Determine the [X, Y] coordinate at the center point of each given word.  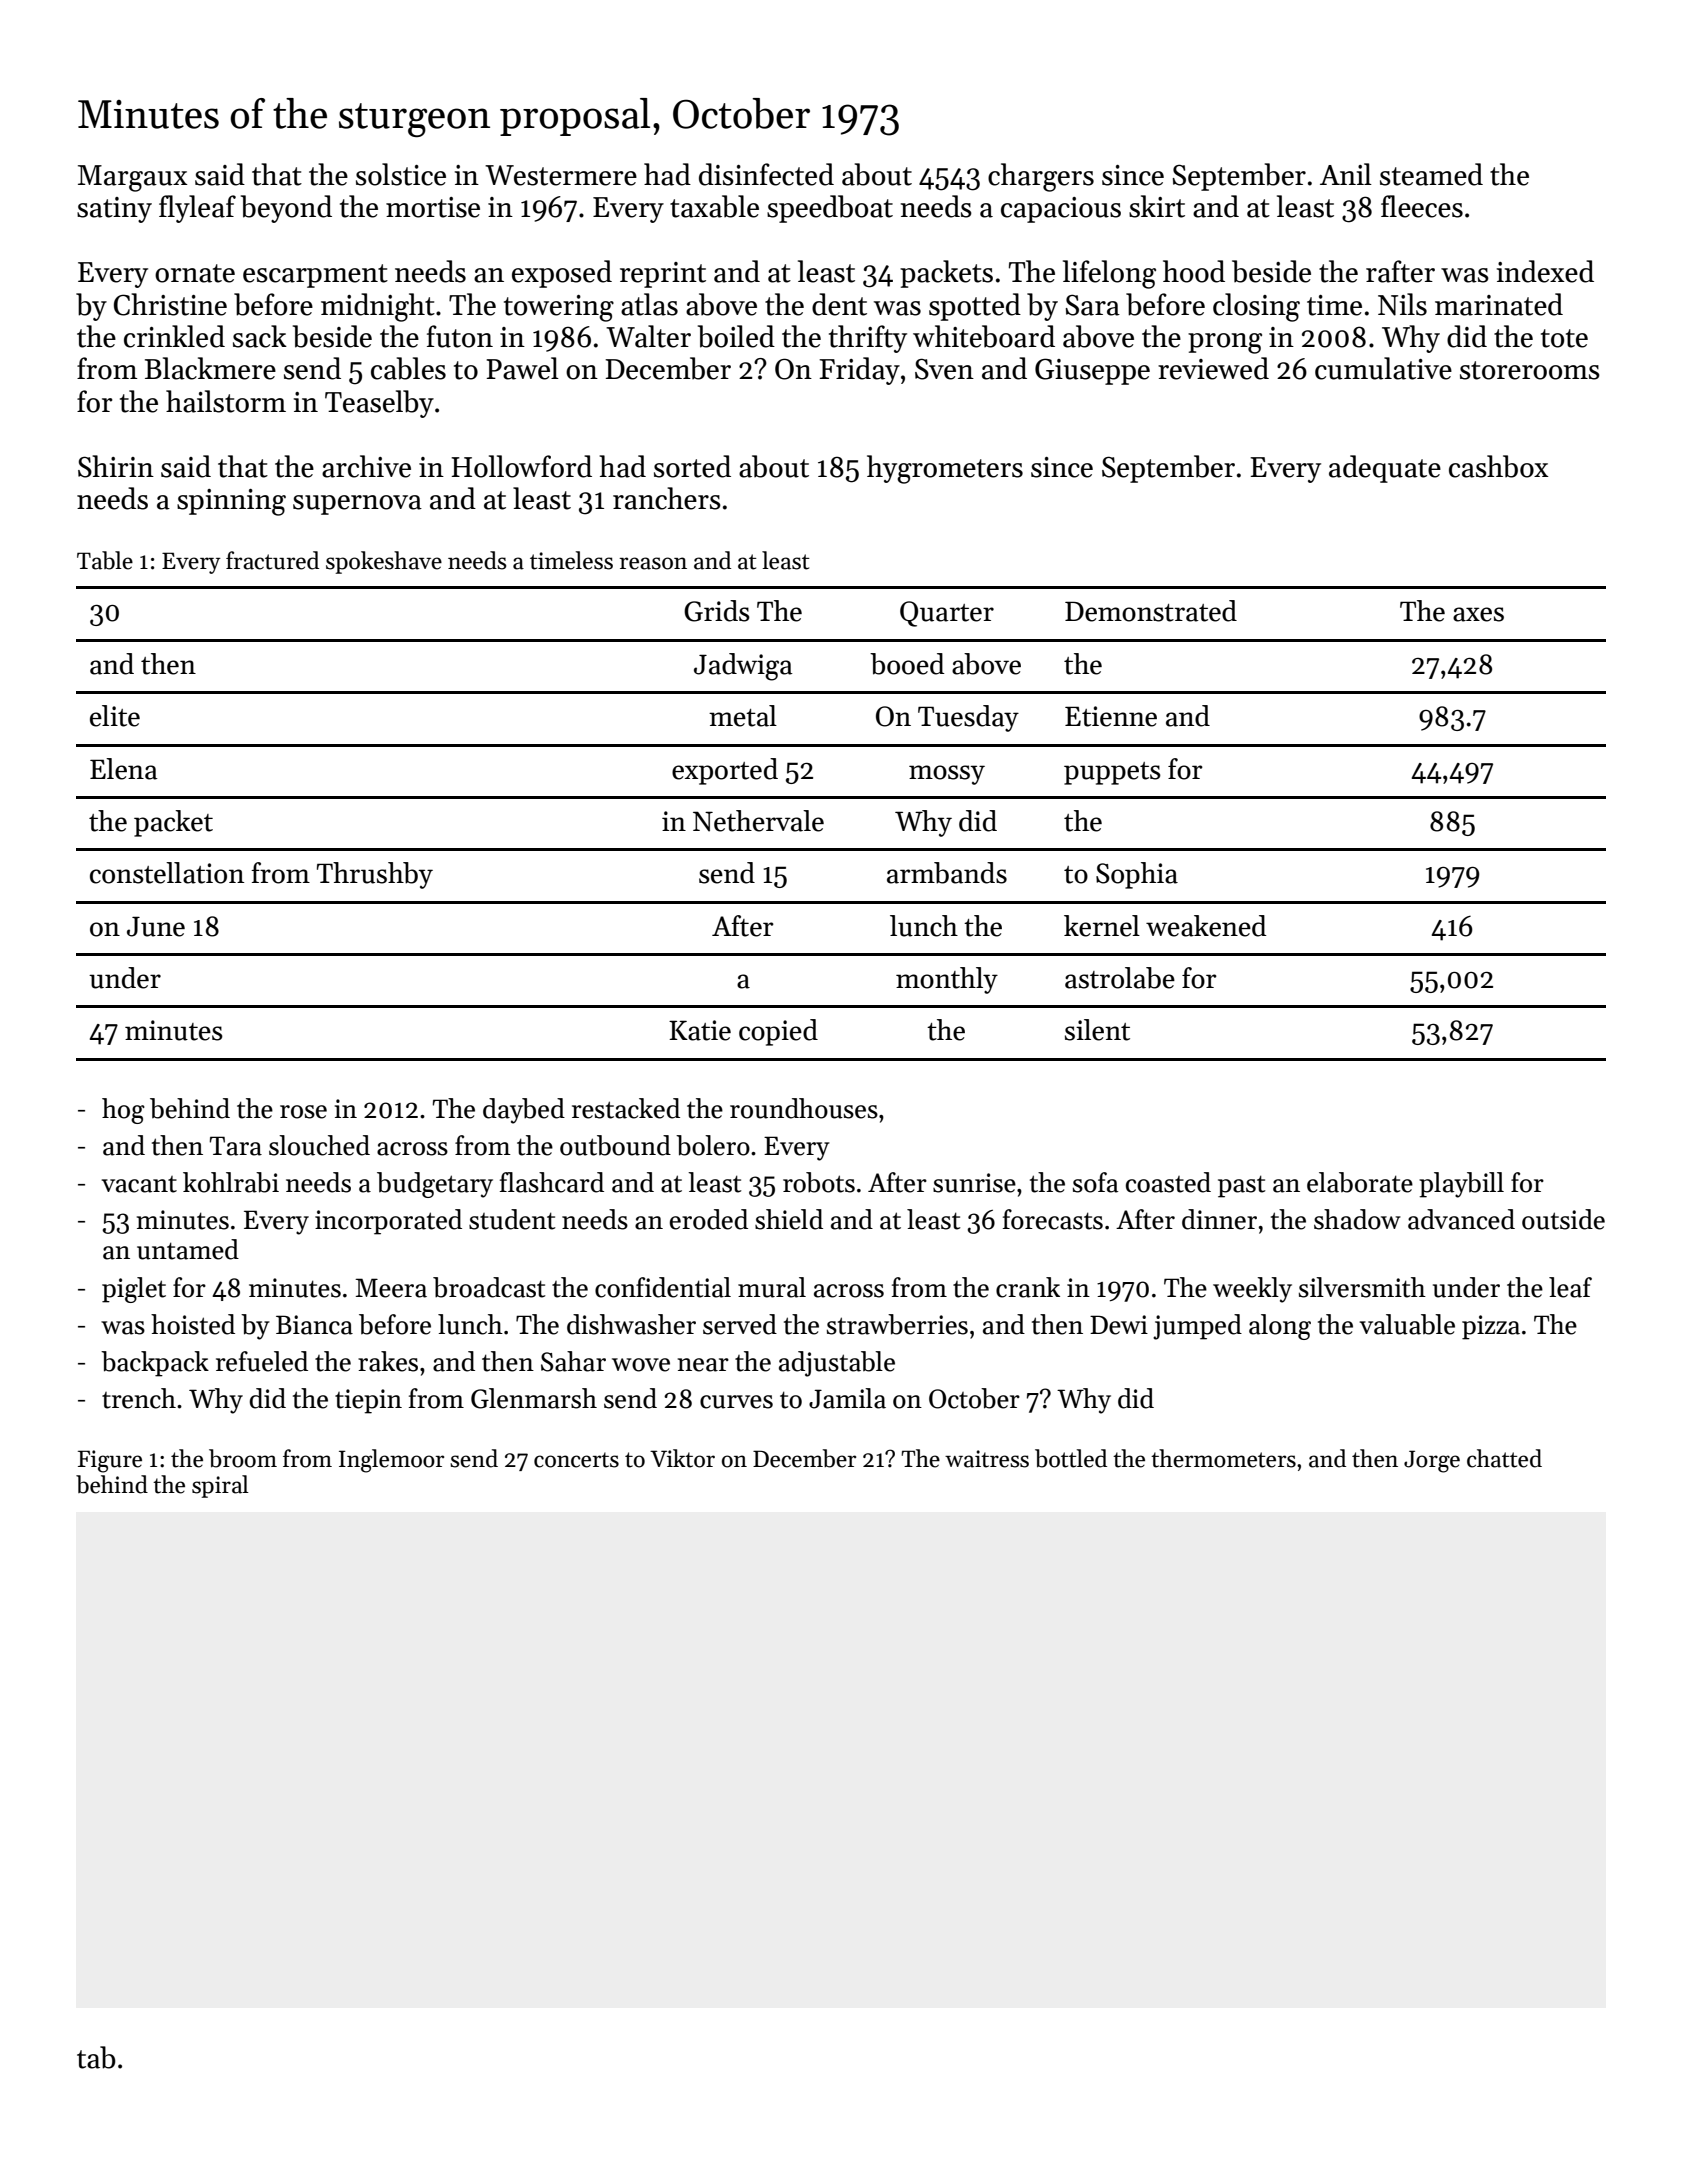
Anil [1346, 174]
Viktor [682, 1458]
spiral [220, 1486]
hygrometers [945, 469]
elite [115, 716]
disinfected [766, 174]
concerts [576, 1460]
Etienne [1111, 716]
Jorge [1432, 1461]
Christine [170, 304]
